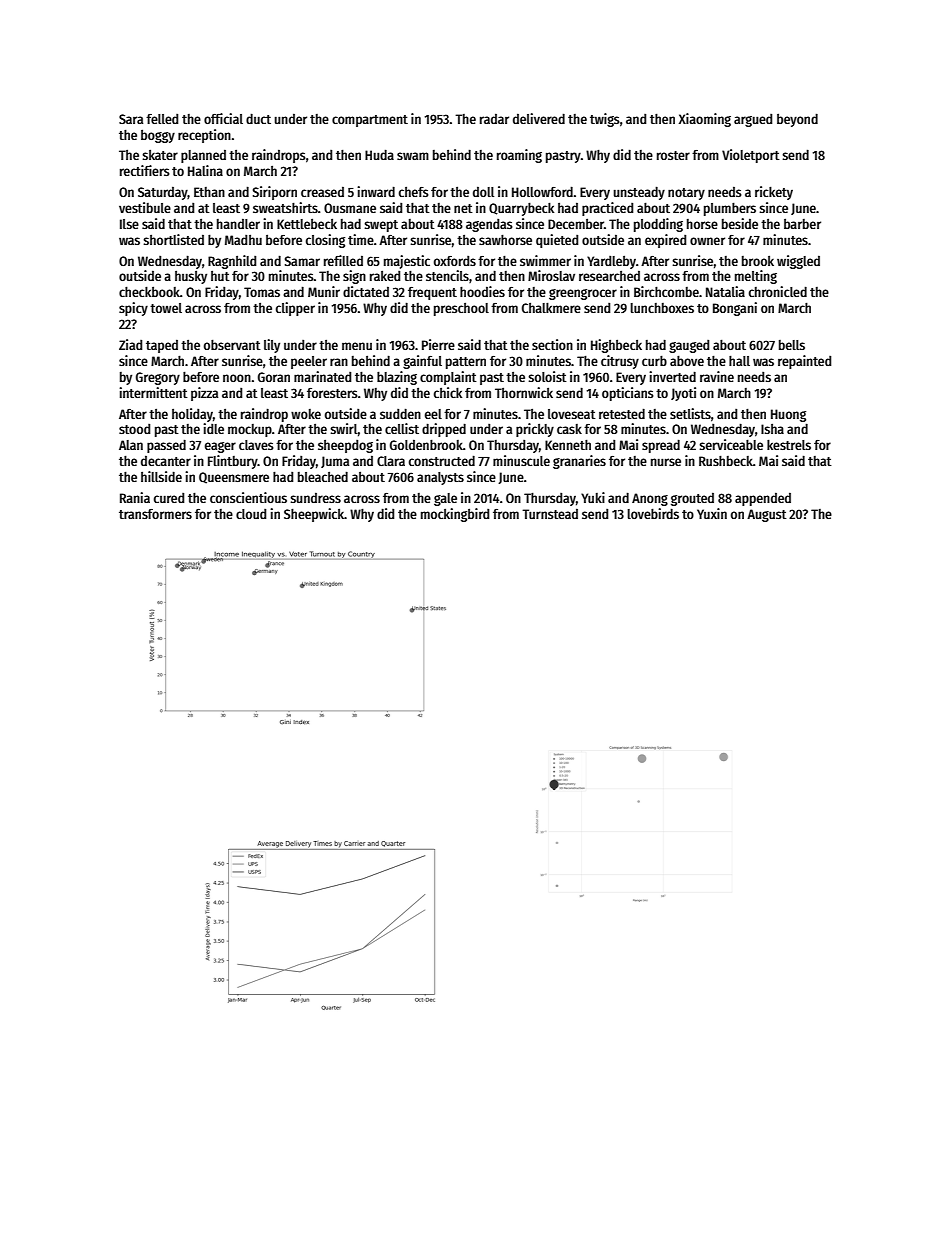 This screenshot has height=1233, width=952. What do you see at coordinates (804, 362) in the screenshot?
I see `repainted` at bounding box center [804, 362].
